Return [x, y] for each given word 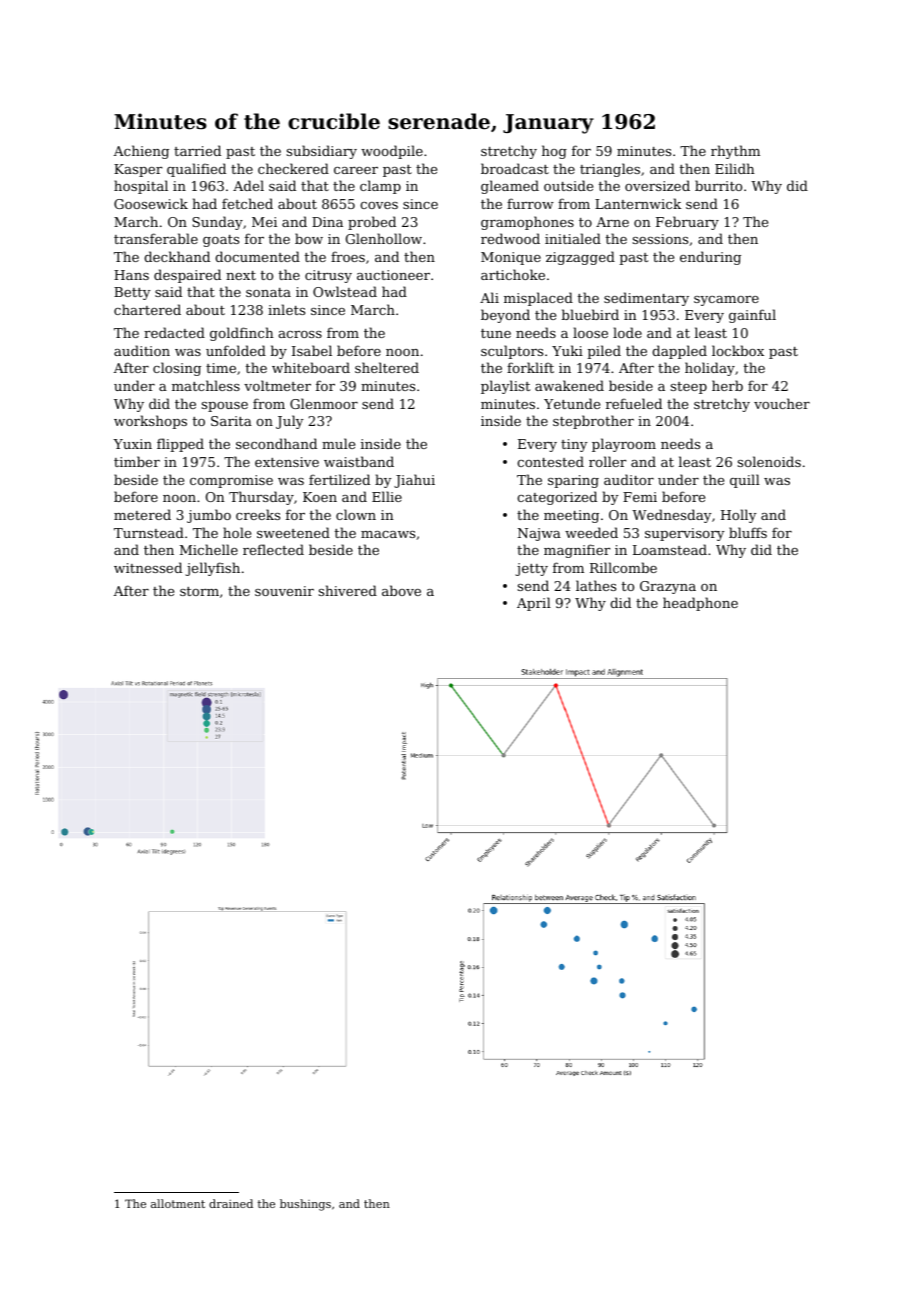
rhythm [735, 152]
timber [137, 461]
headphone [700, 604]
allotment [178, 1203]
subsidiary [322, 152]
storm [199, 591]
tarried [197, 150]
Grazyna [668, 587]
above [401, 590]
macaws [388, 534]
